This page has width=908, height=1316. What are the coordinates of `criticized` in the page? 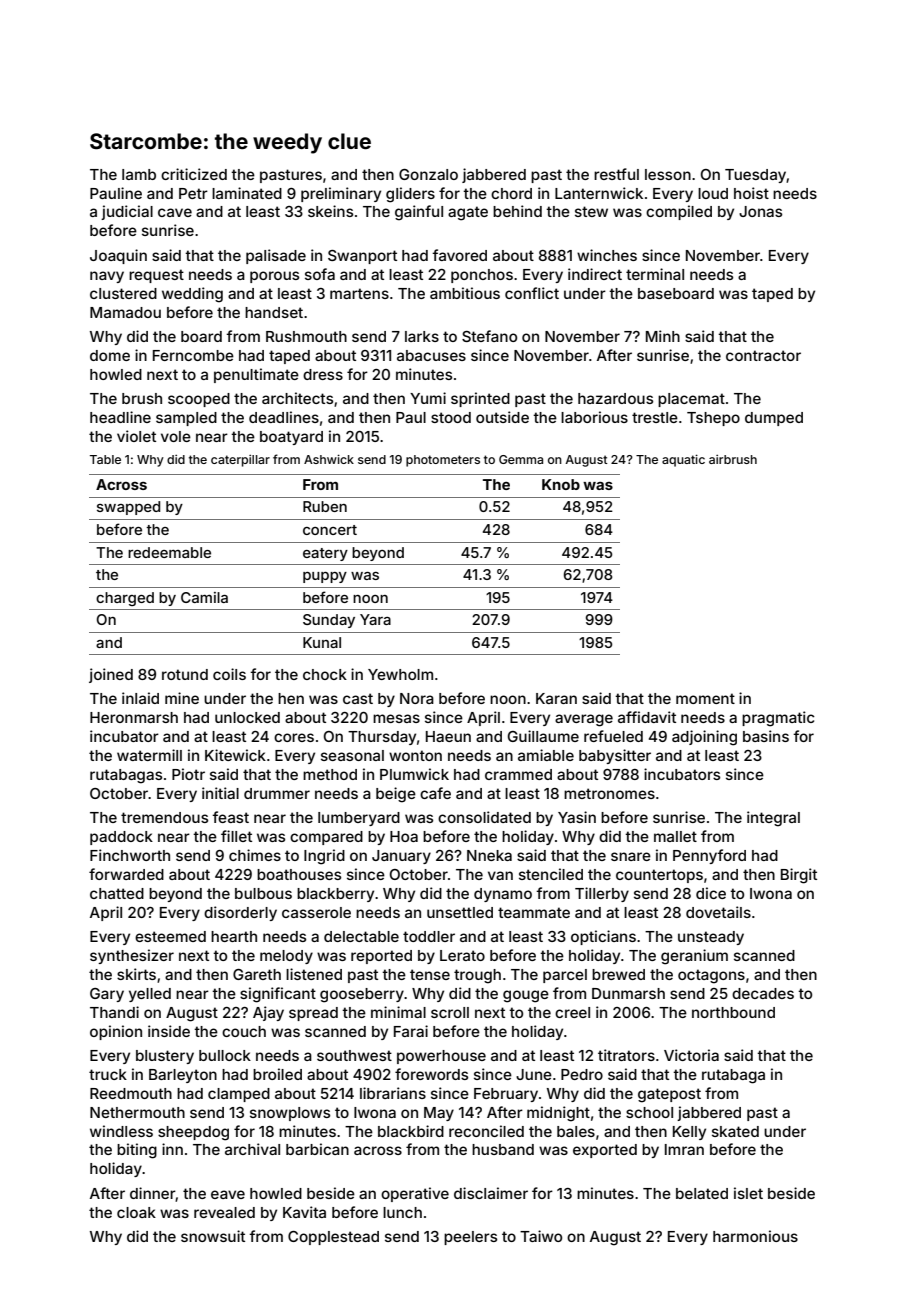 It's located at (194, 174).
